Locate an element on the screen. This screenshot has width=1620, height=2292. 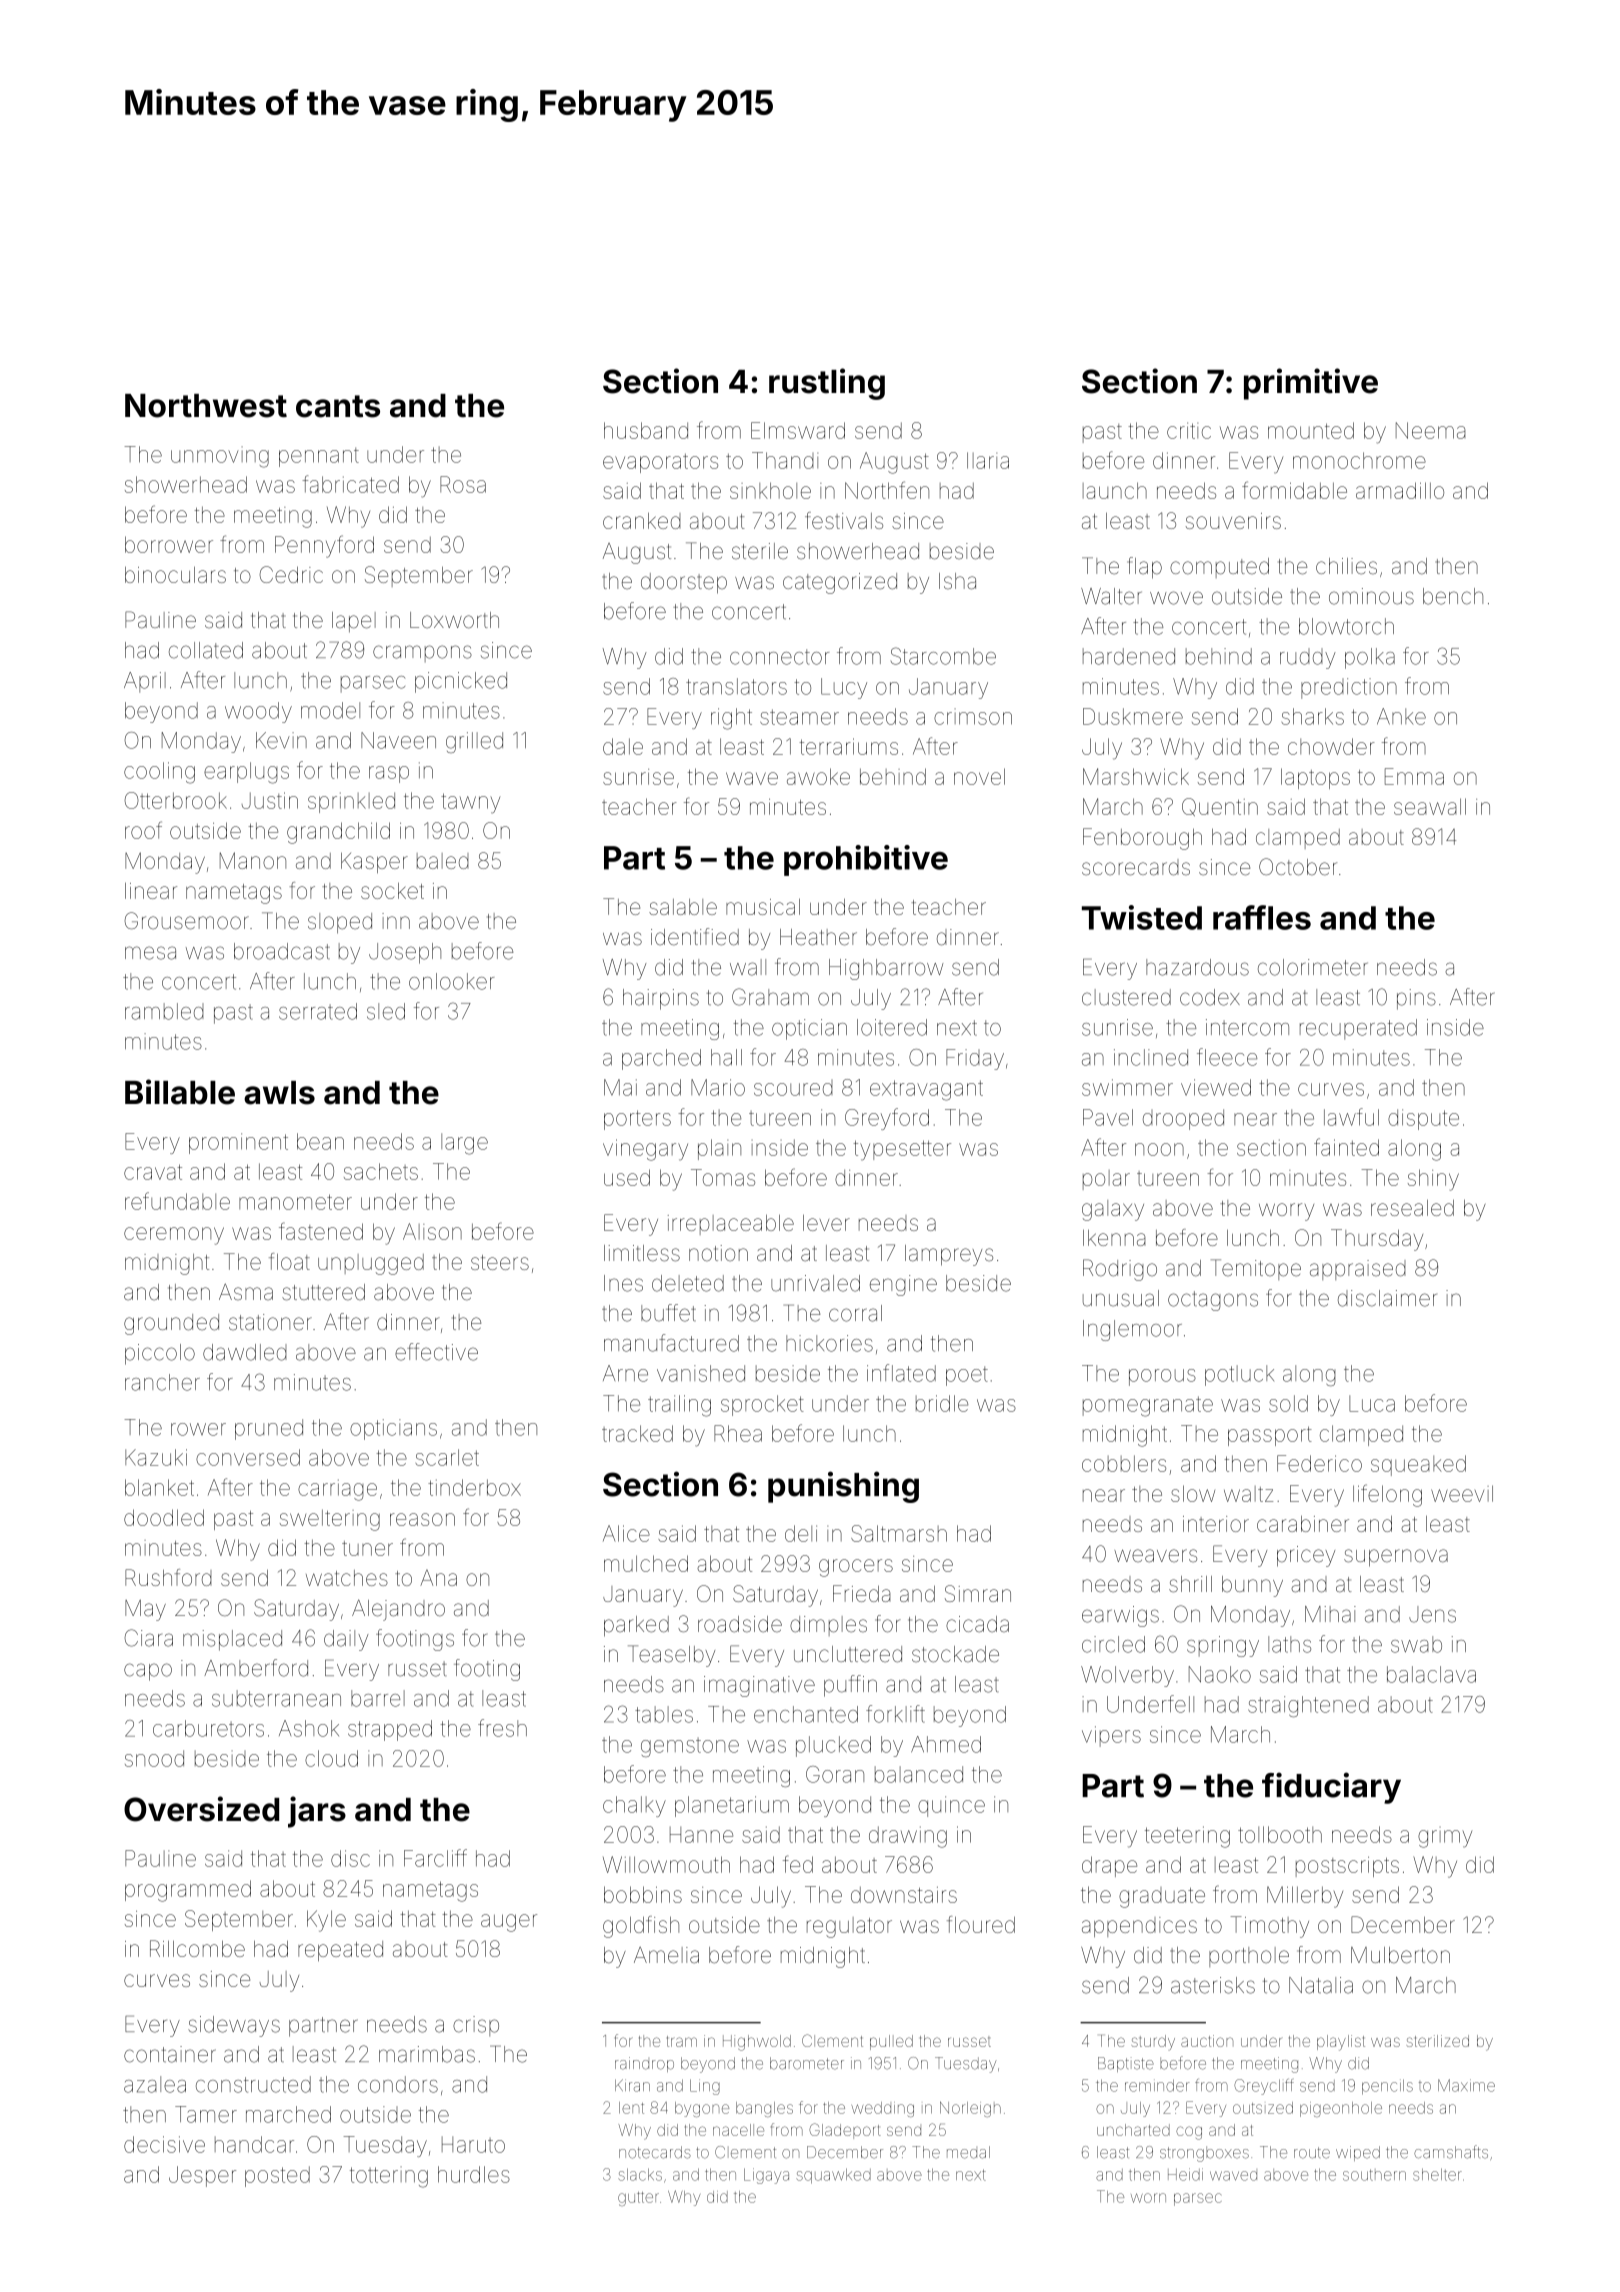
used is located at coordinates (627, 1177).
